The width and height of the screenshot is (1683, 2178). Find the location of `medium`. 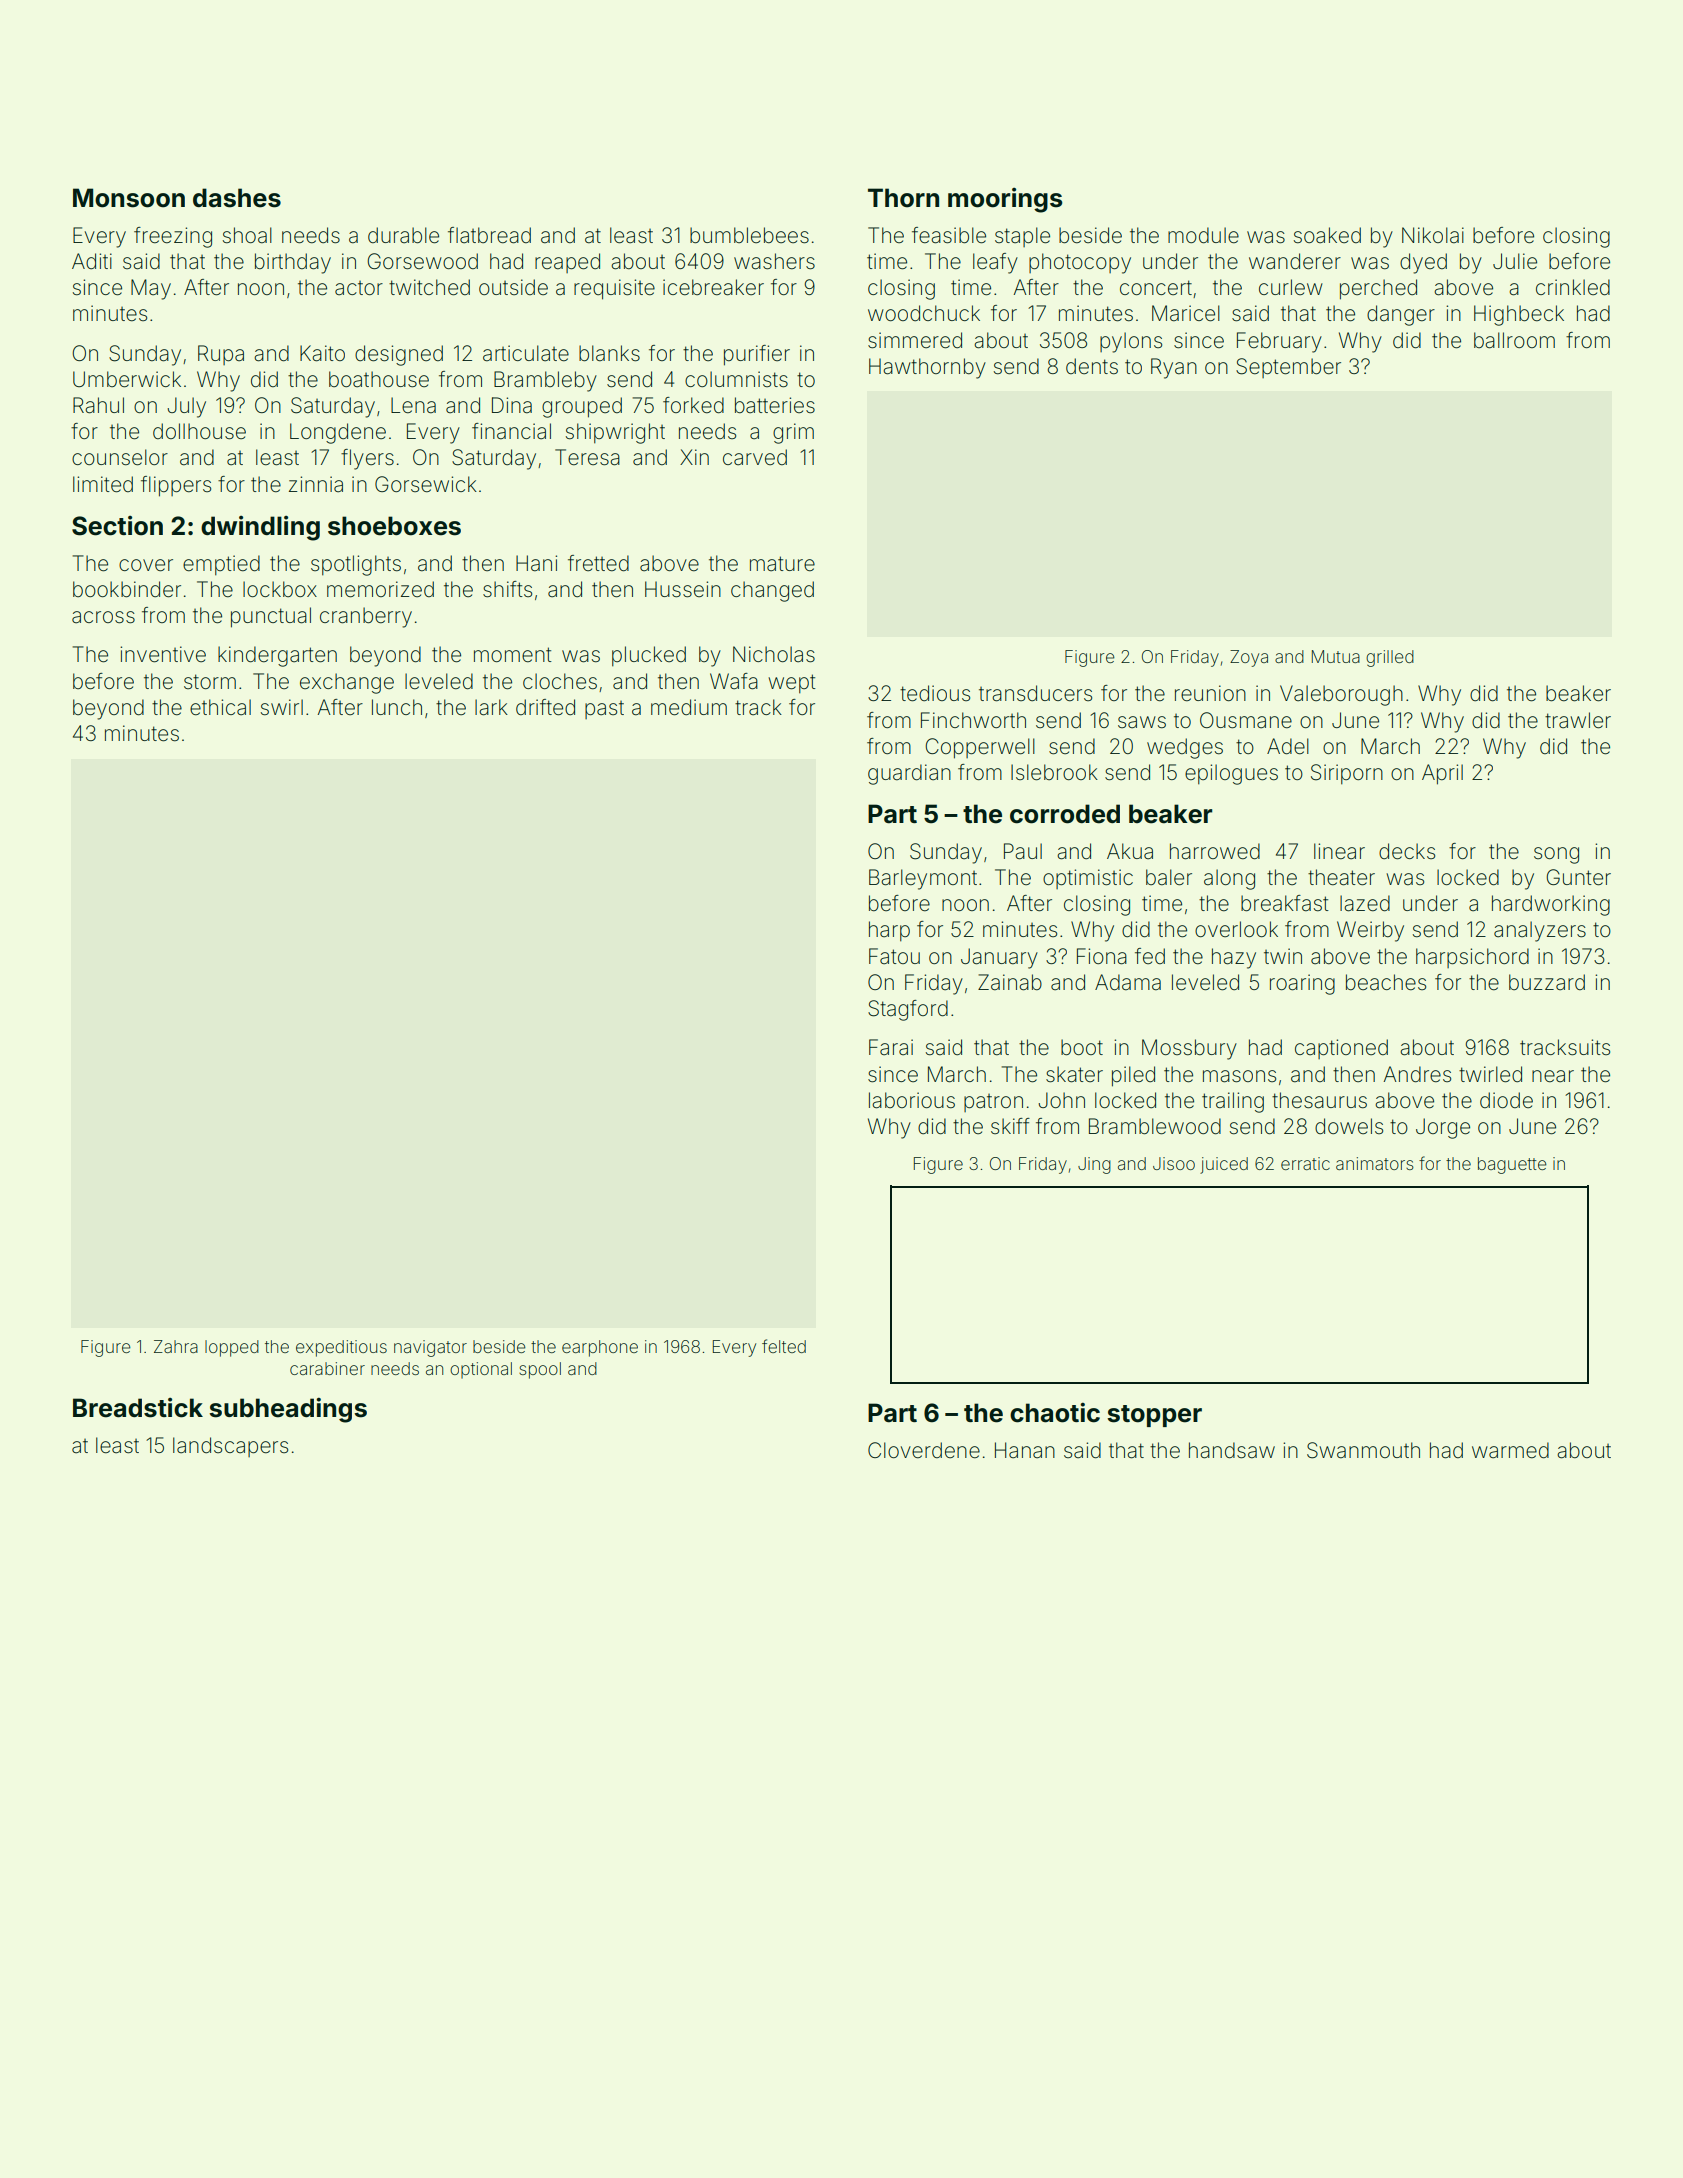

medium is located at coordinates (689, 707).
